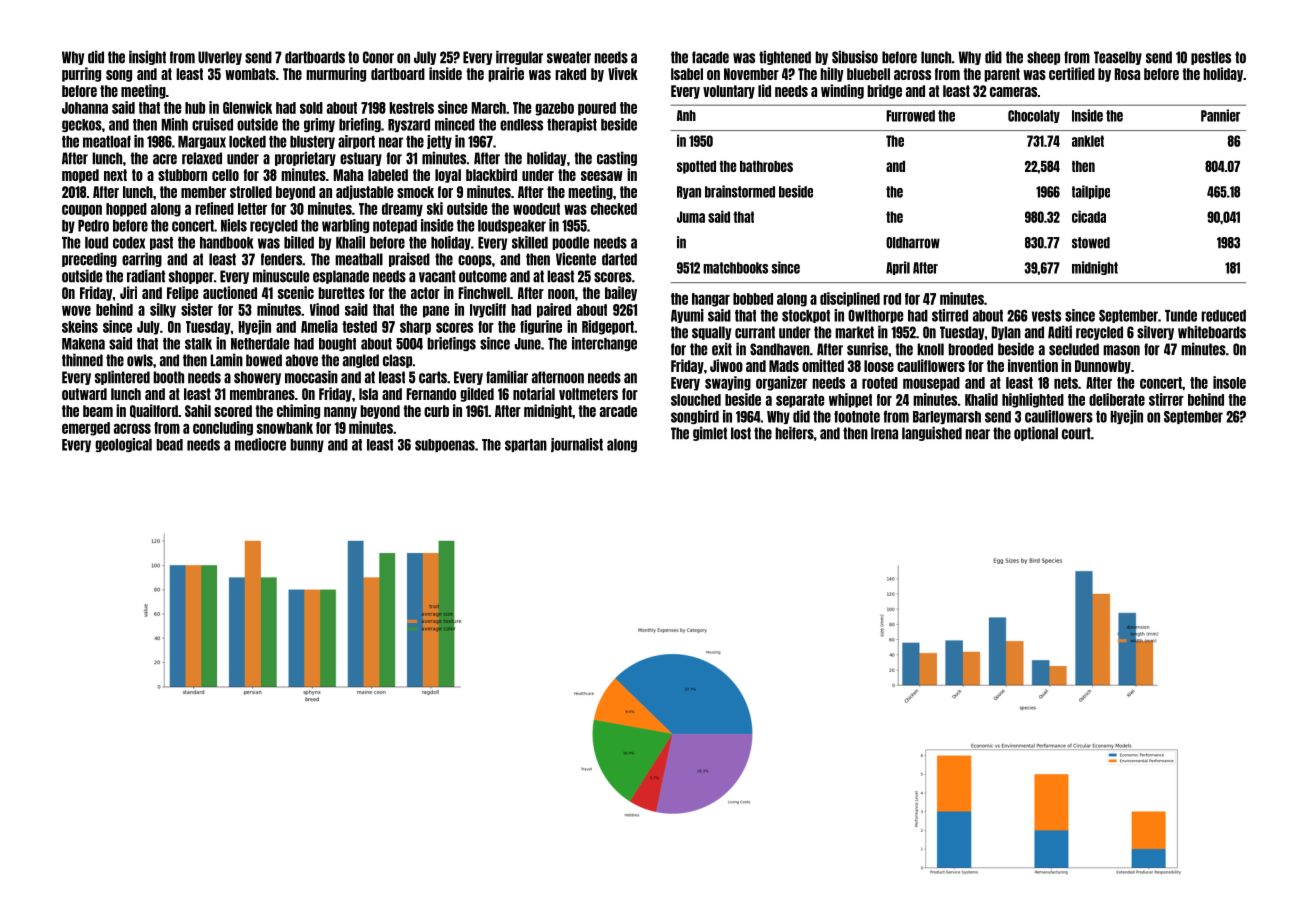 This page has width=1308, height=924. I want to click on poured, so click(597, 109).
